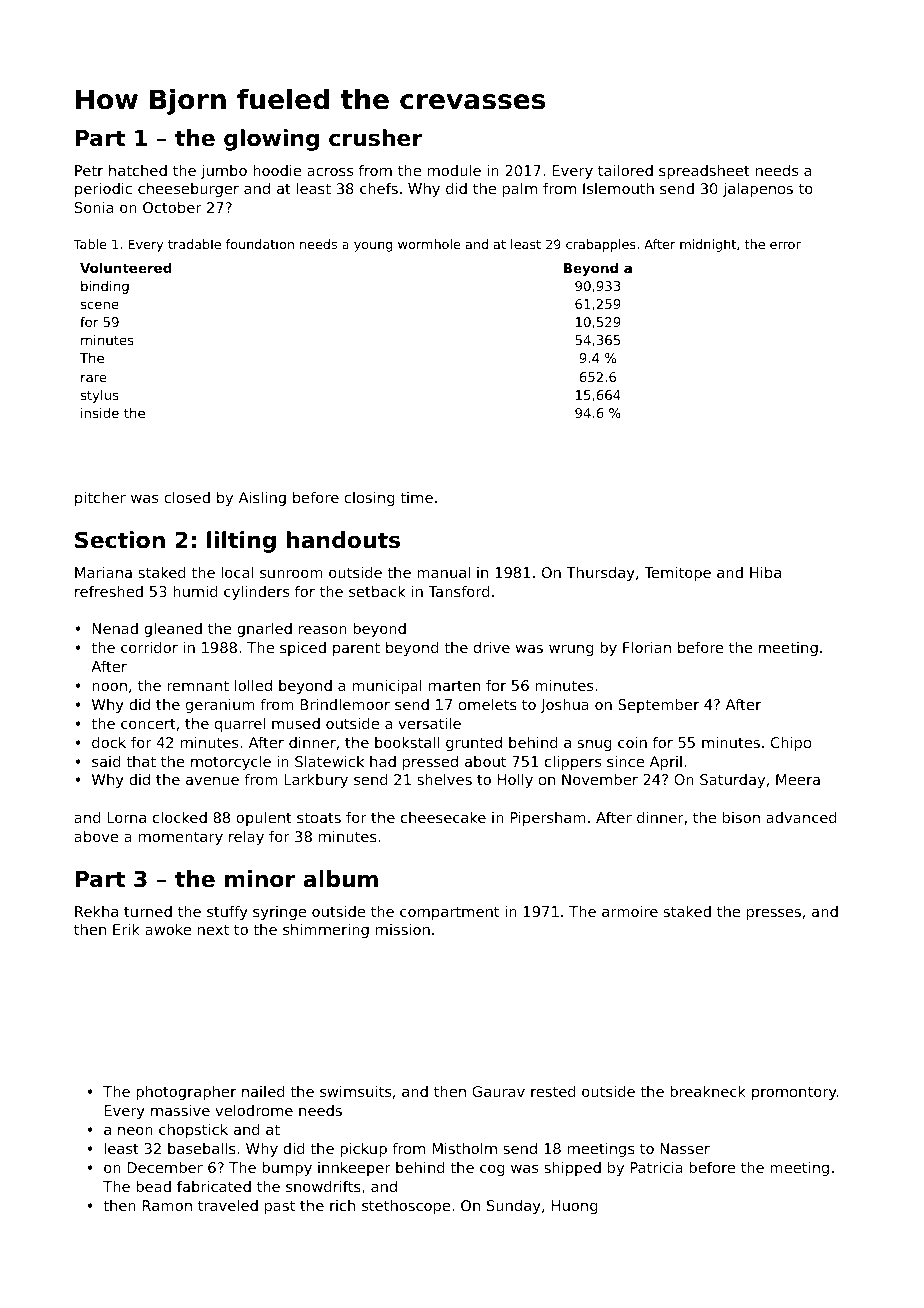 This screenshot has height=1308, width=924. Describe the element at coordinates (403, 929) in the screenshot. I see `mission` at that location.
